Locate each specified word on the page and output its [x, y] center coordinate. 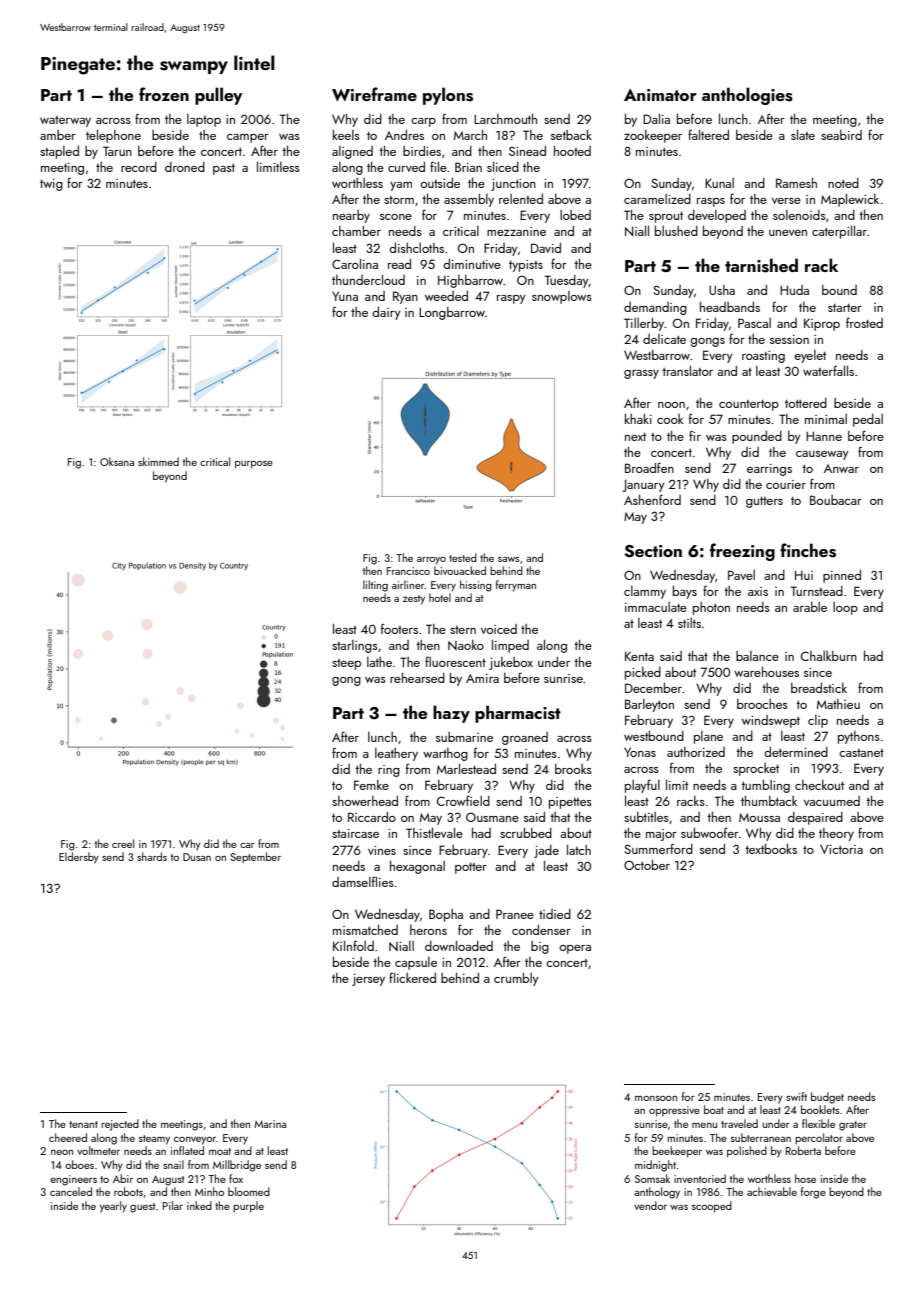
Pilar [173, 1205]
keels [346, 134]
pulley [218, 96]
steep [346, 664]
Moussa [759, 817]
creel [123, 843]
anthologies [747, 96]
